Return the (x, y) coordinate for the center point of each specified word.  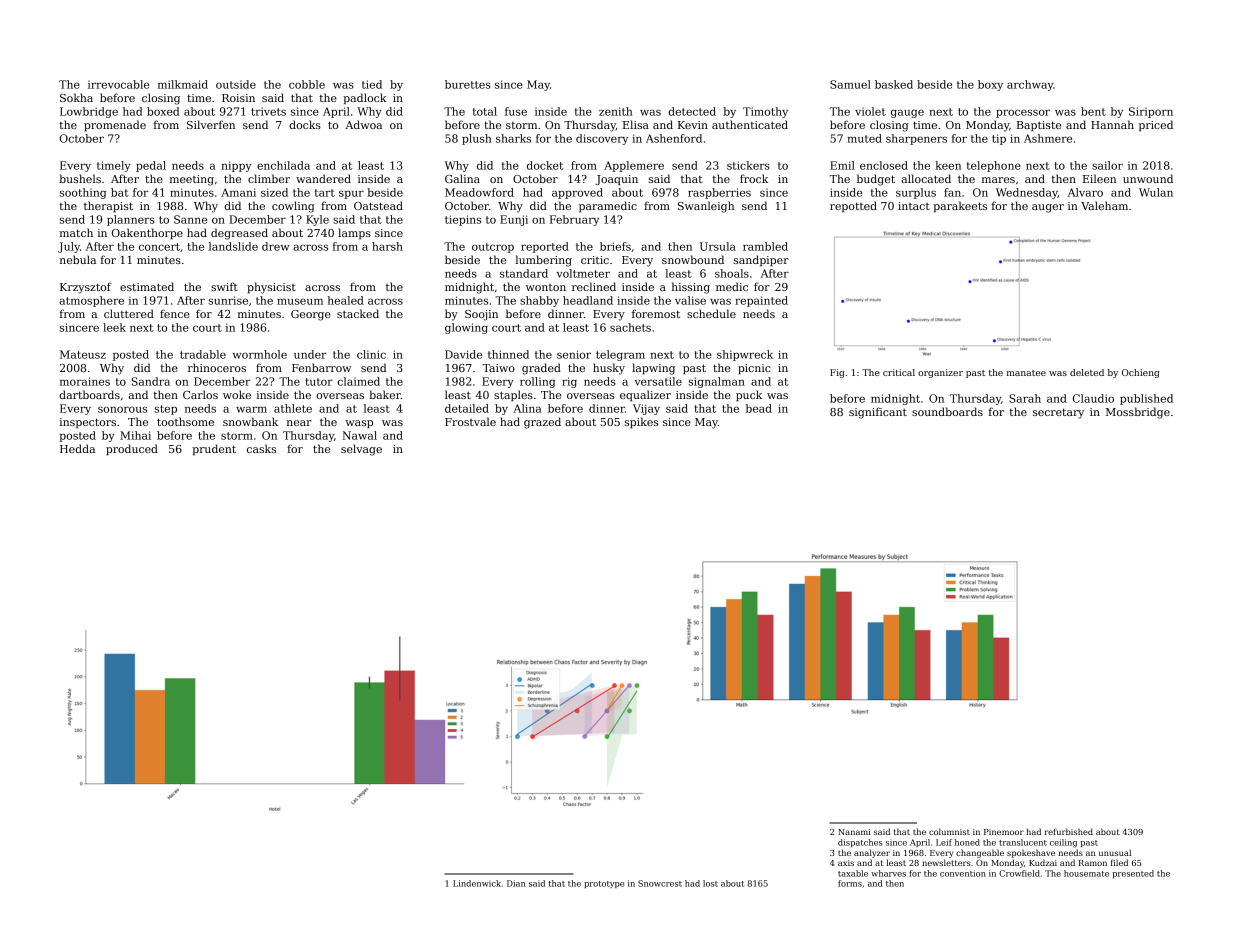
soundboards (947, 411)
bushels (80, 178)
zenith (616, 111)
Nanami (854, 832)
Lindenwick (477, 883)
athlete (293, 408)
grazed (542, 423)
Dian (516, 883)
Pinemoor (1004, 832)
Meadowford (479, 192)
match (76, 232)
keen (948, 165)
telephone (994, 166)
